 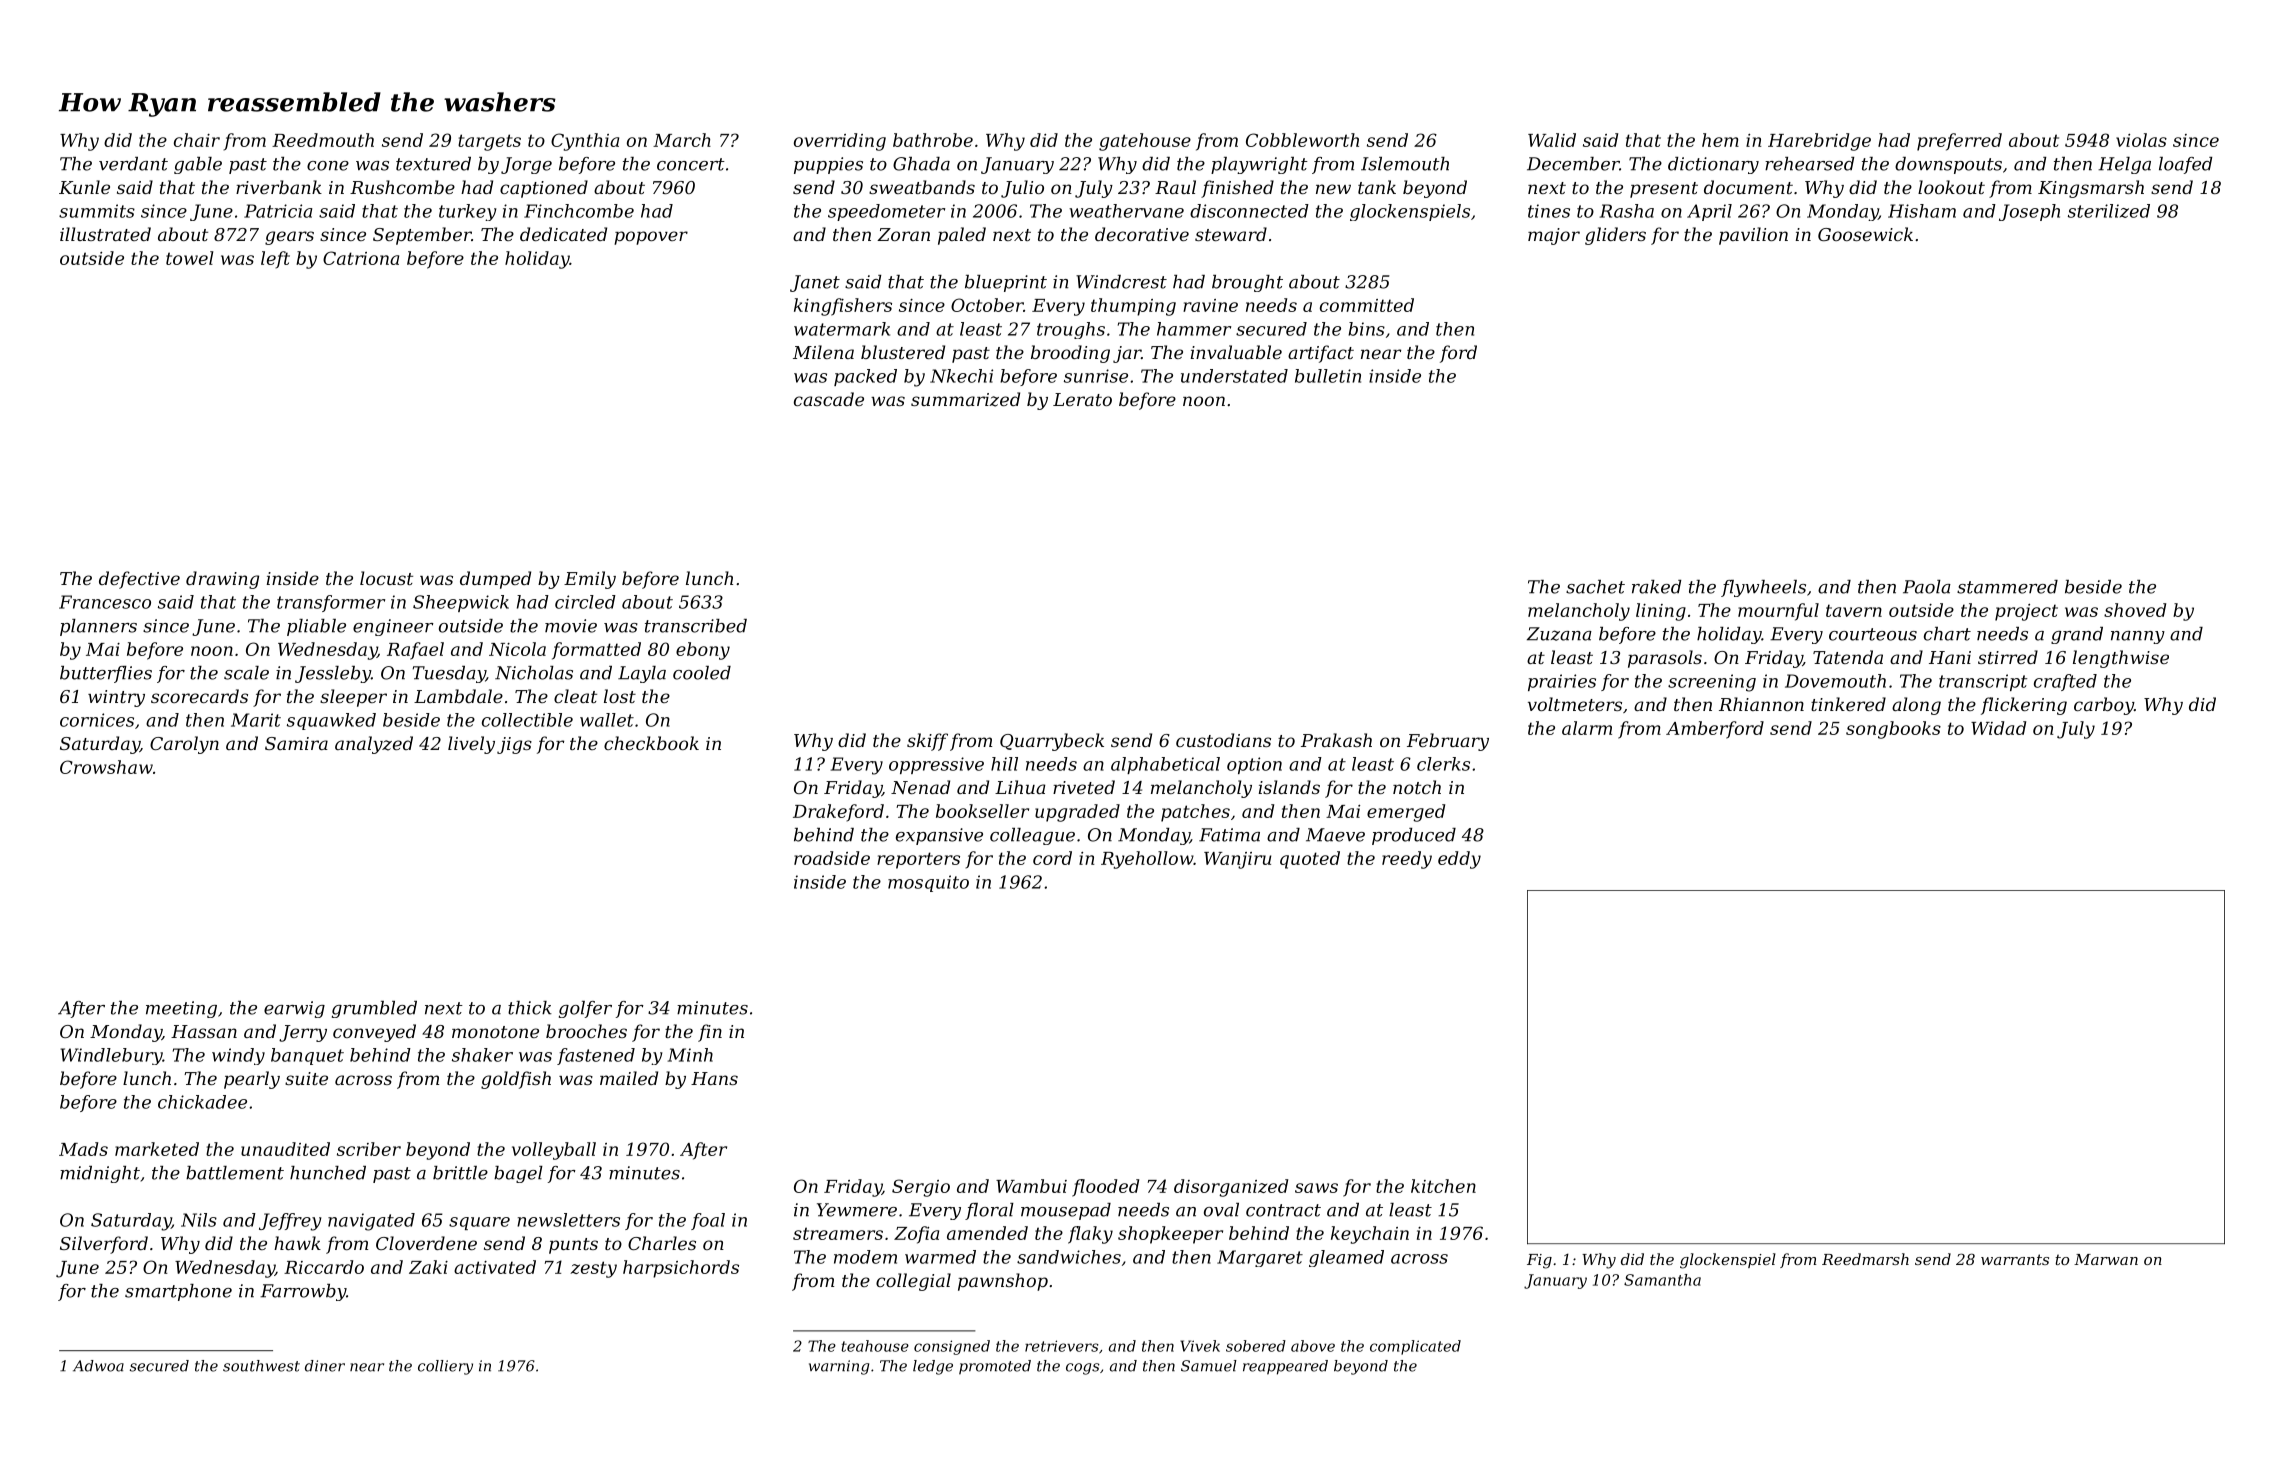 What do you see at coordinates (275, 260) in the image?
I see `left` at bounding box center [275, 260].
